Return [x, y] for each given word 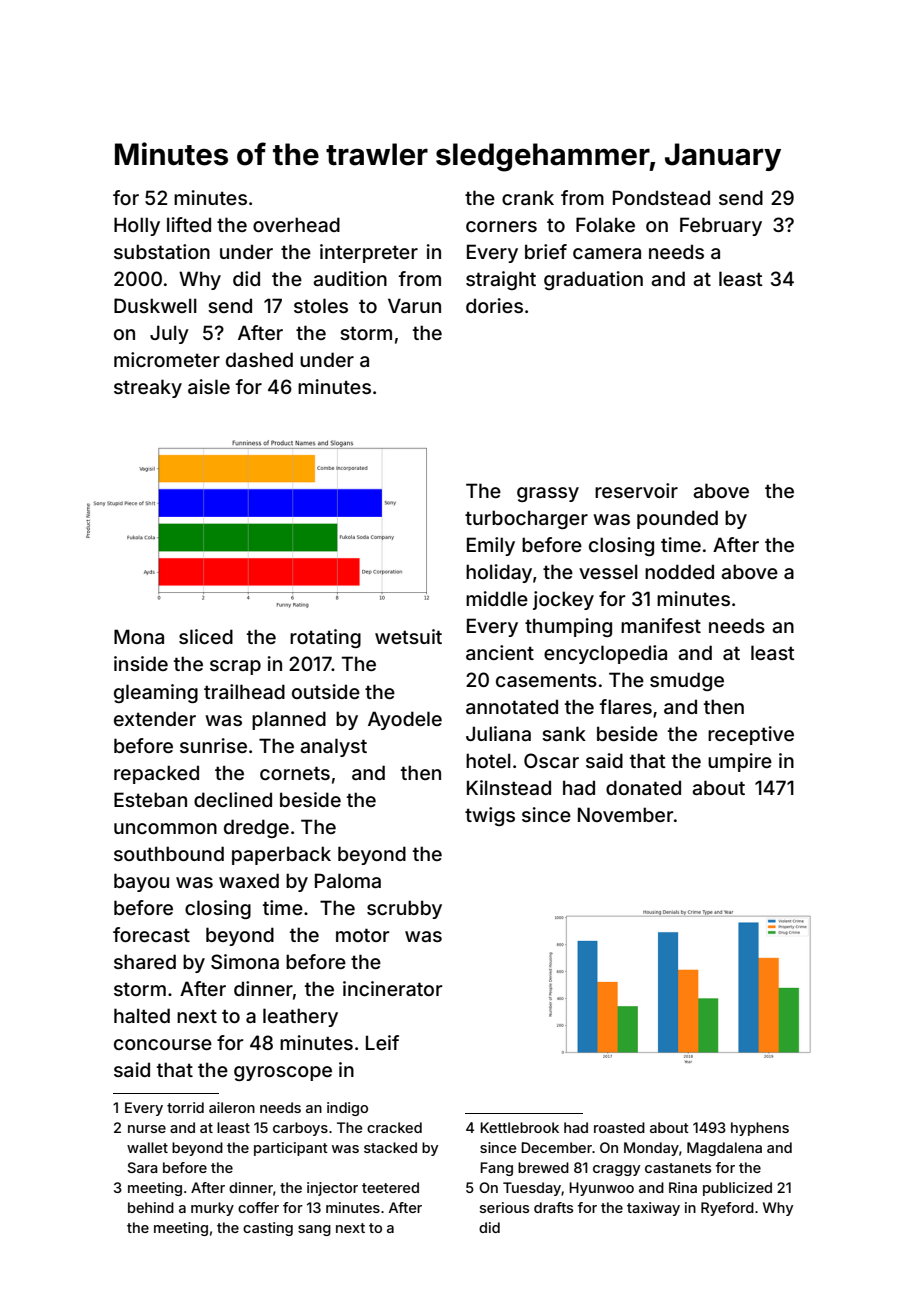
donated [643, 787]
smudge [687, 681]
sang [314, 1230]
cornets [295, 773]
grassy [548, 494]
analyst [333, 747]
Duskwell [155, 305]
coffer [258, 1207]
